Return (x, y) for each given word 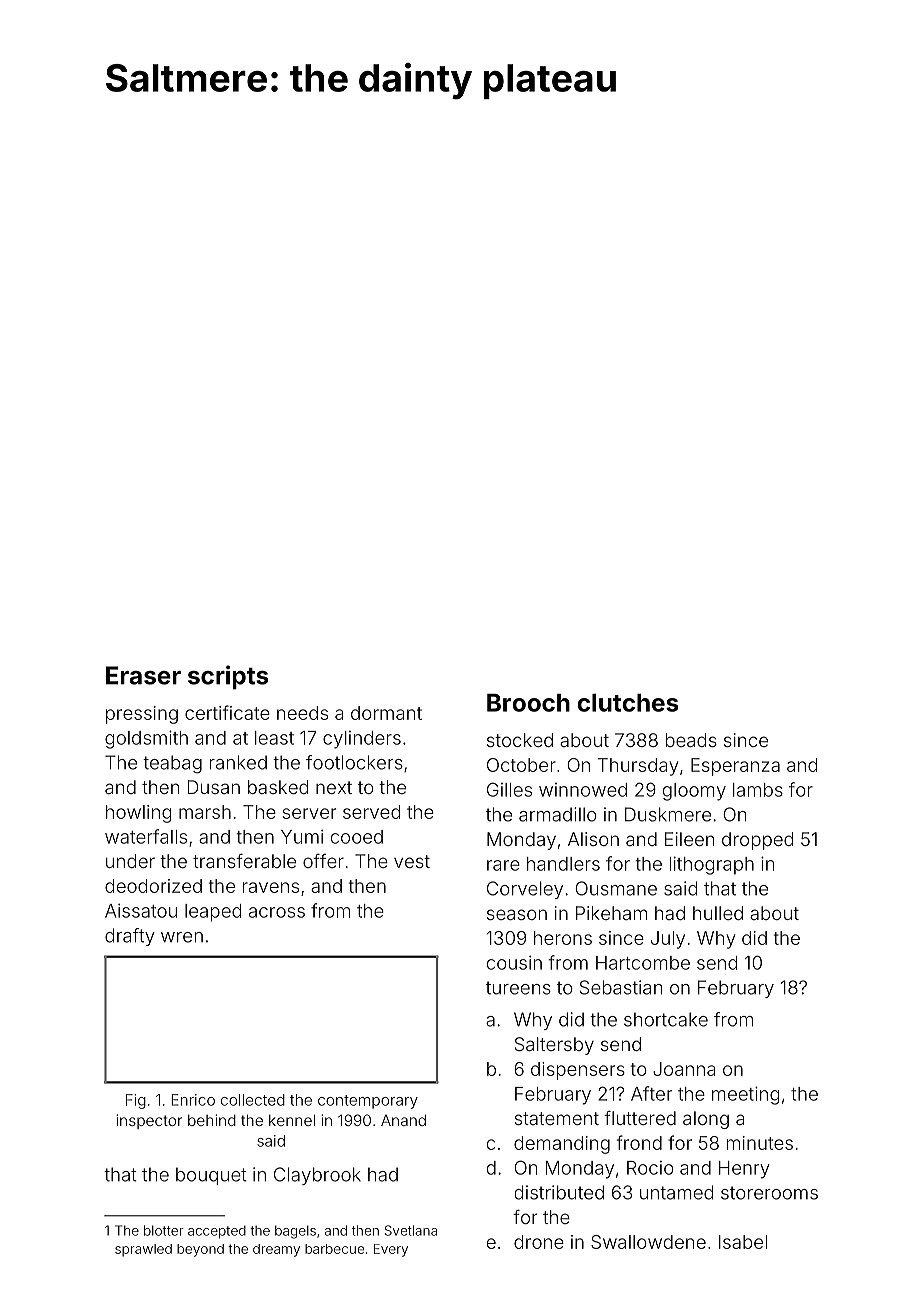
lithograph (712, 865)
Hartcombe (643, 963)
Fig (136, 1101)
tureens (518, 988)
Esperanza (735, 767)
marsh (205, 812)
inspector (149, 1121)
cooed (357, 837)
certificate (227, 712)
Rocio (650, 1168)
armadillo (558, 814)
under (130, 861)
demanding (562, 1145)
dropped (757, 841)
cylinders (362, 740)
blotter (164, 1230)
